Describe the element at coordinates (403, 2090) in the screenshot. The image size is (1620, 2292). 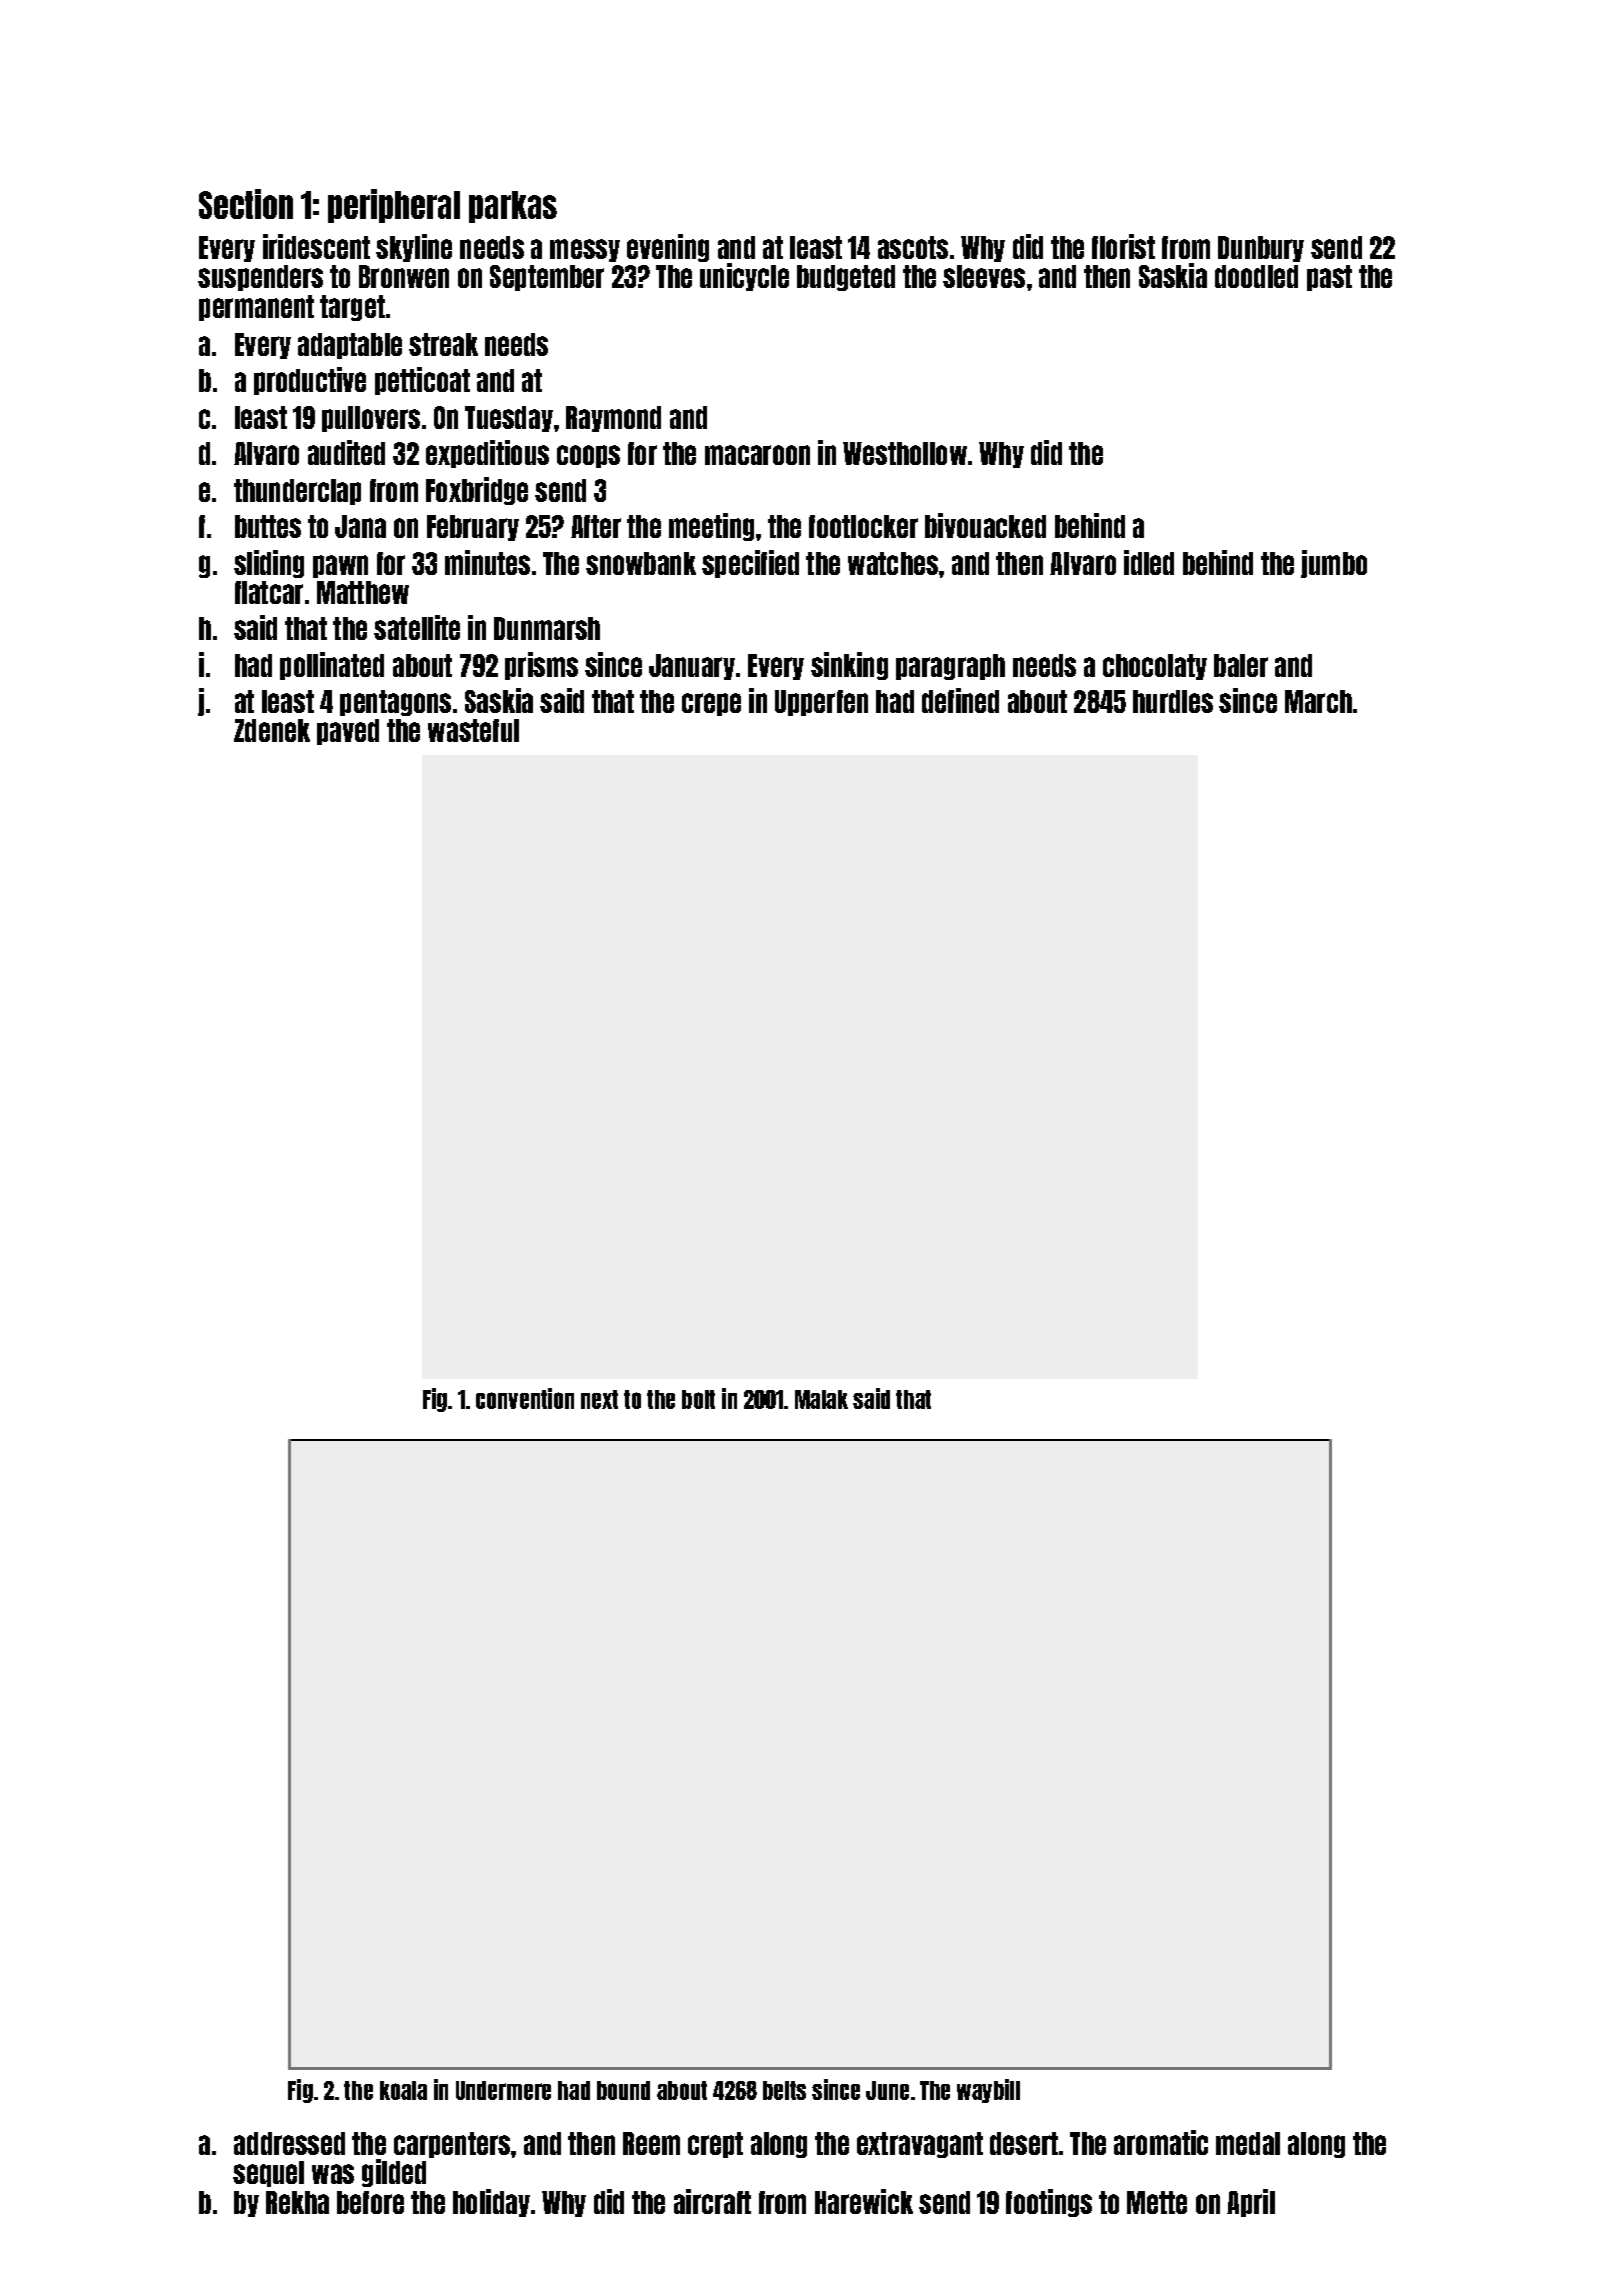
I see `koala` at that location.
